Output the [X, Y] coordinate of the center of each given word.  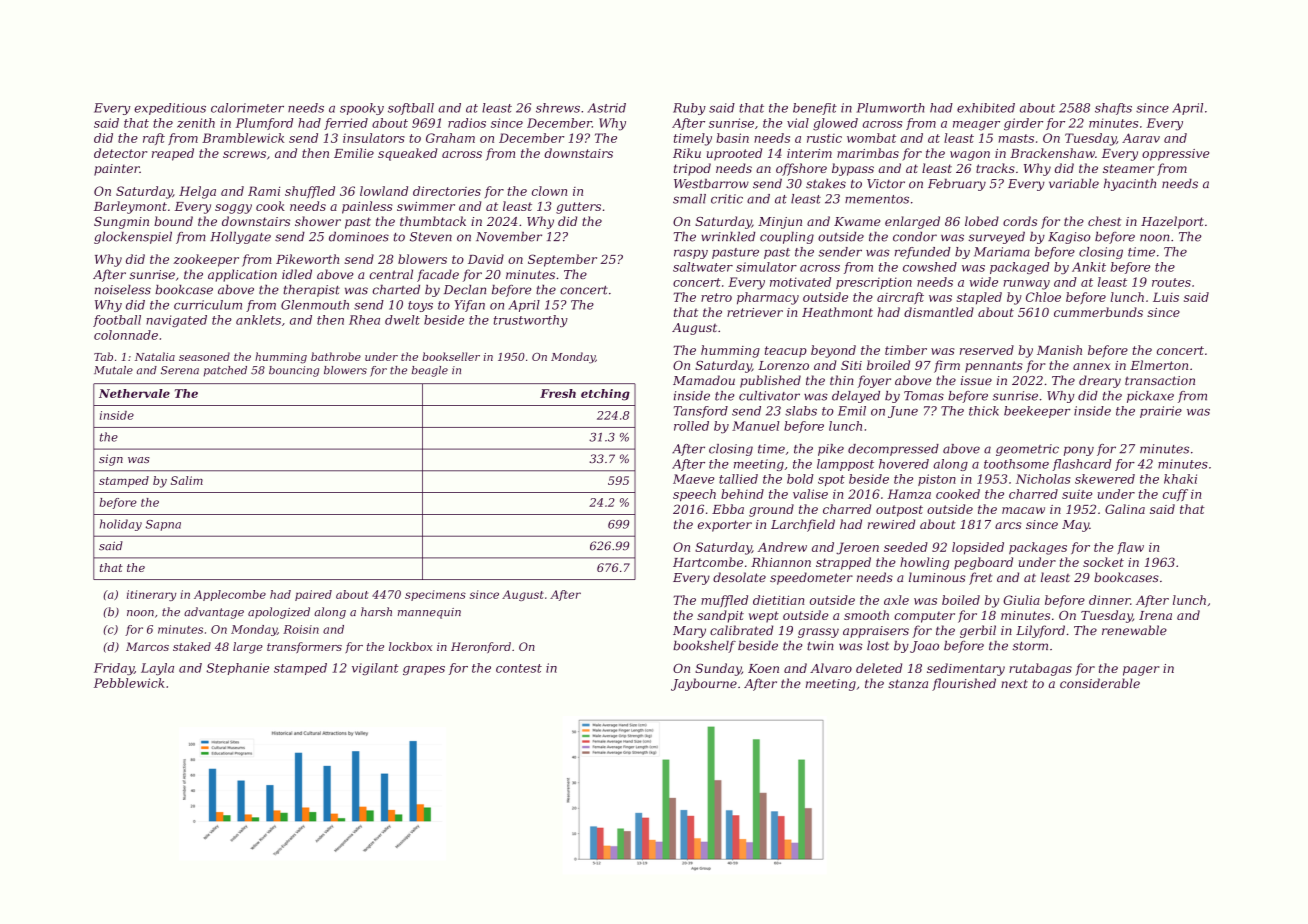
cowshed [930, 267]
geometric [1027, 450]
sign [111, 460]
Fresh [558, 393]
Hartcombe [708, 562]
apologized [279, 613]
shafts [1113, 109]
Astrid [607, 108]
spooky [362, 109]
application [242, 275]
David [486, 259]
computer [924, 617]
